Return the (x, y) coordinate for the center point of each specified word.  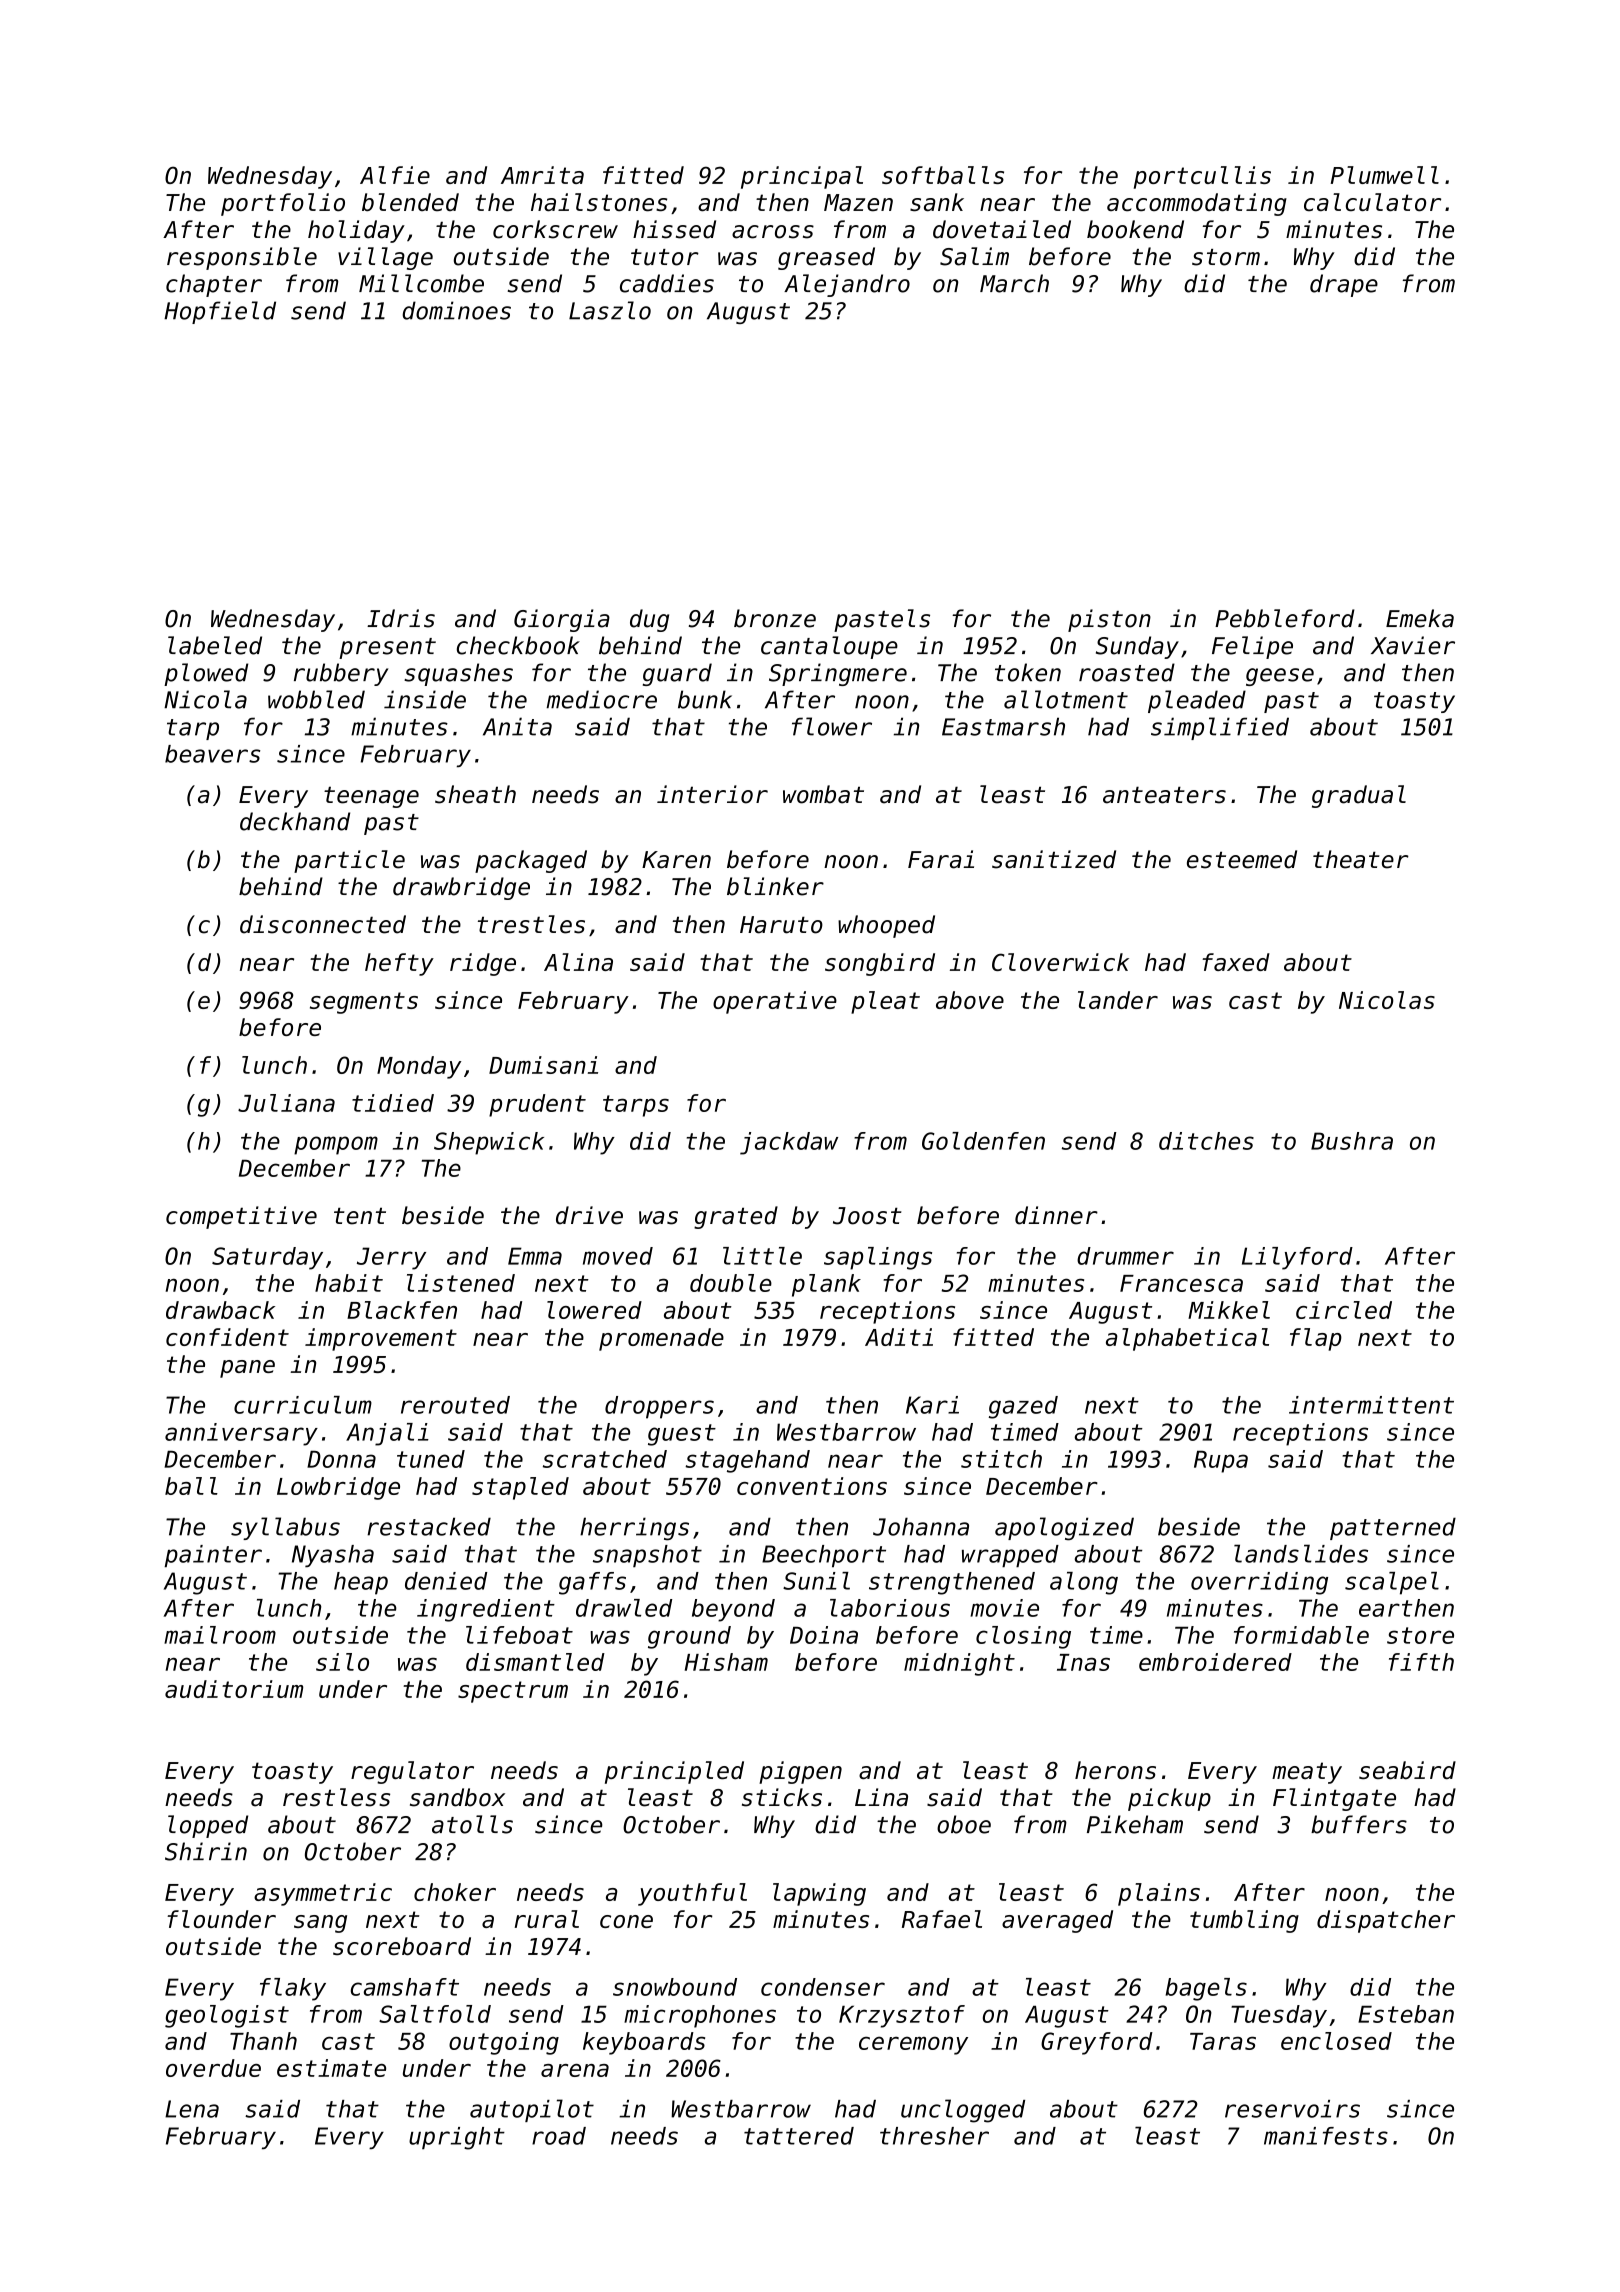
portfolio (283, 204)
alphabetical (1187, 1339)
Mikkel (1229, 1310)
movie (1004, 1608)
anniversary (241, 1434)
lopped (208, 1826)
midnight (959, 1664)
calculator (1372, 202)
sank (937, 202)
